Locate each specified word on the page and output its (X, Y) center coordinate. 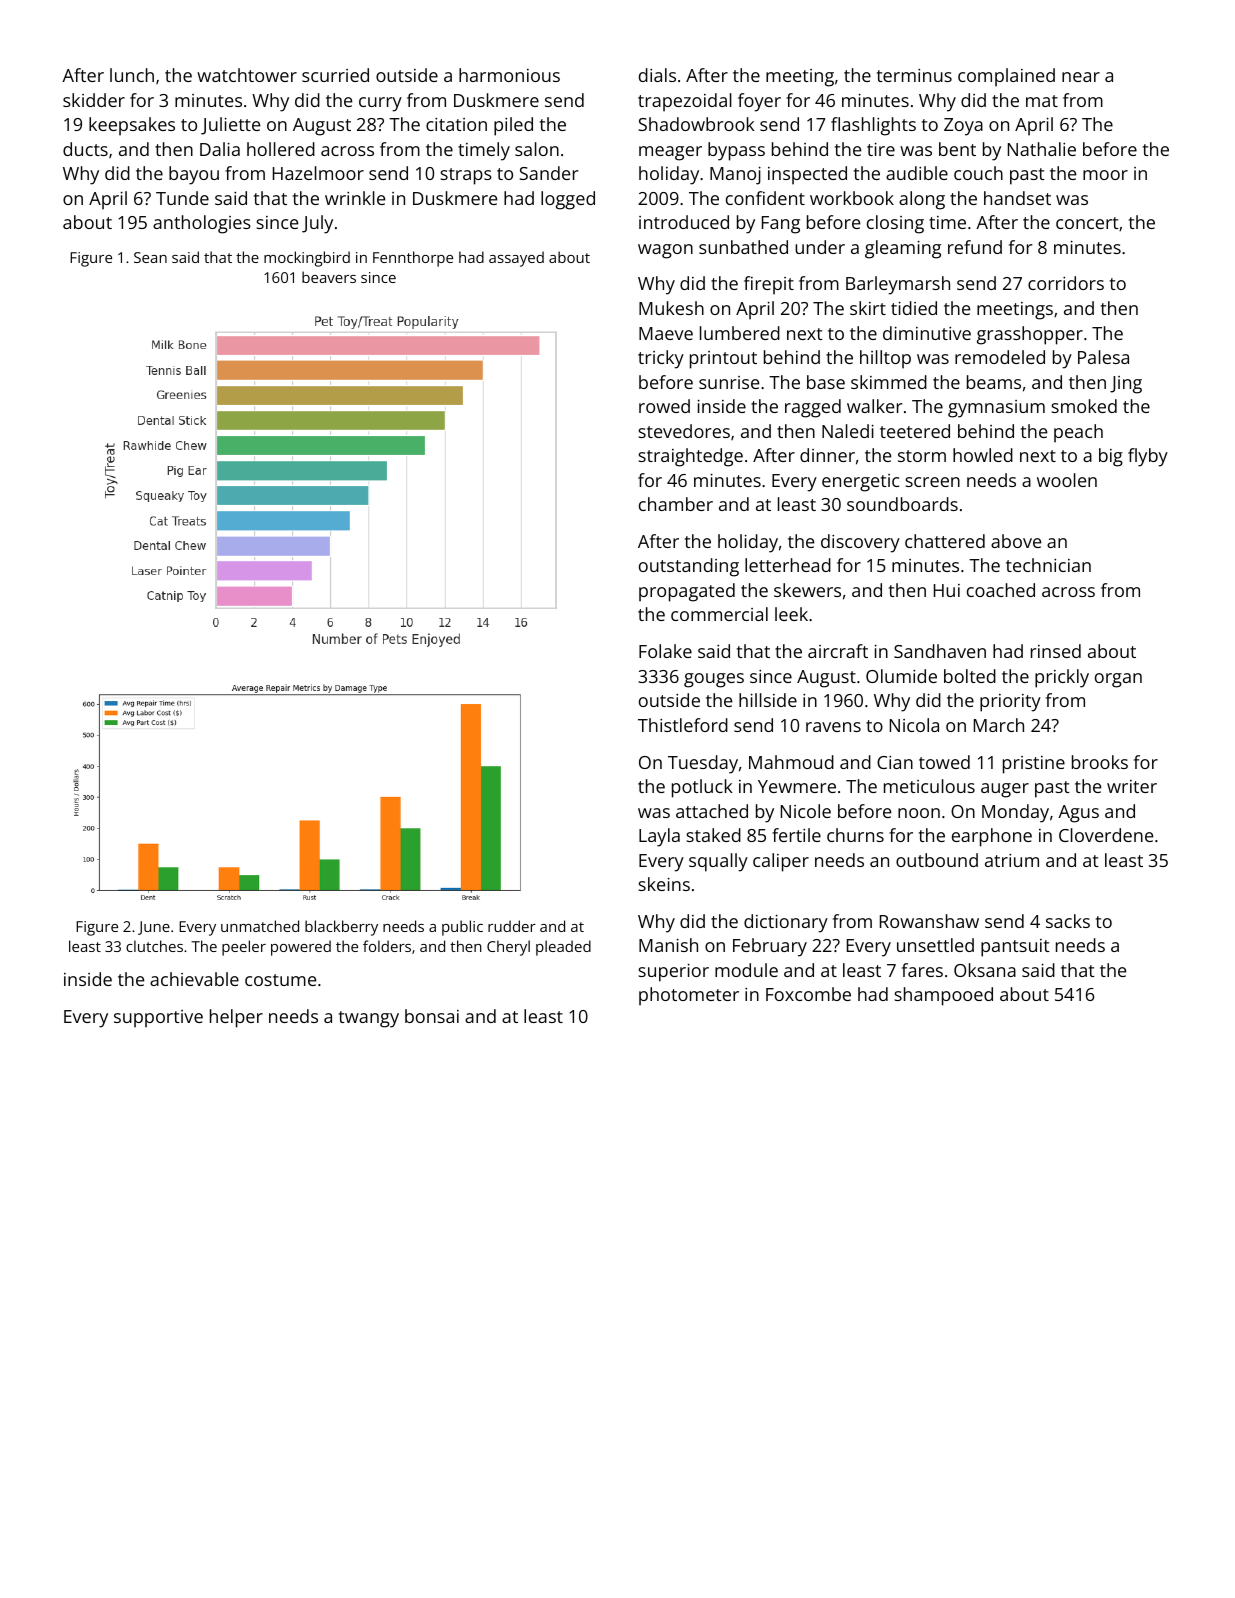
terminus (914, 75)
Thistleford (683, 725)
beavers (329, 277)
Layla (659, 837)
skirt (868, 308)
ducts (85, 149)
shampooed (943, 996)
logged (568, 200)
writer (1132, 786)
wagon (665, 251)
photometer (689, 996)
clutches (154, 946)
